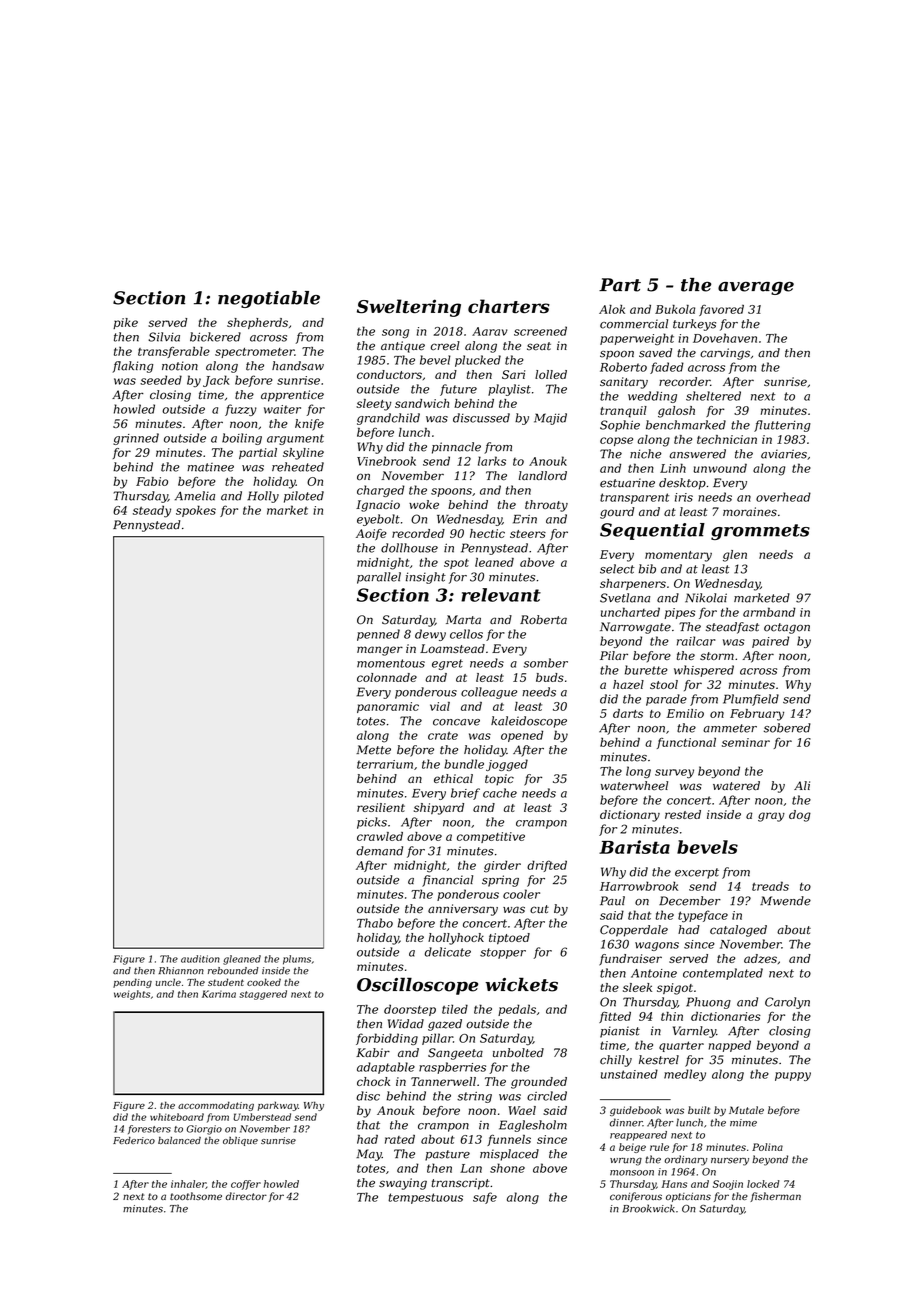 This document has height=1308, width=924. I want to click on song, so click(395, 333).
